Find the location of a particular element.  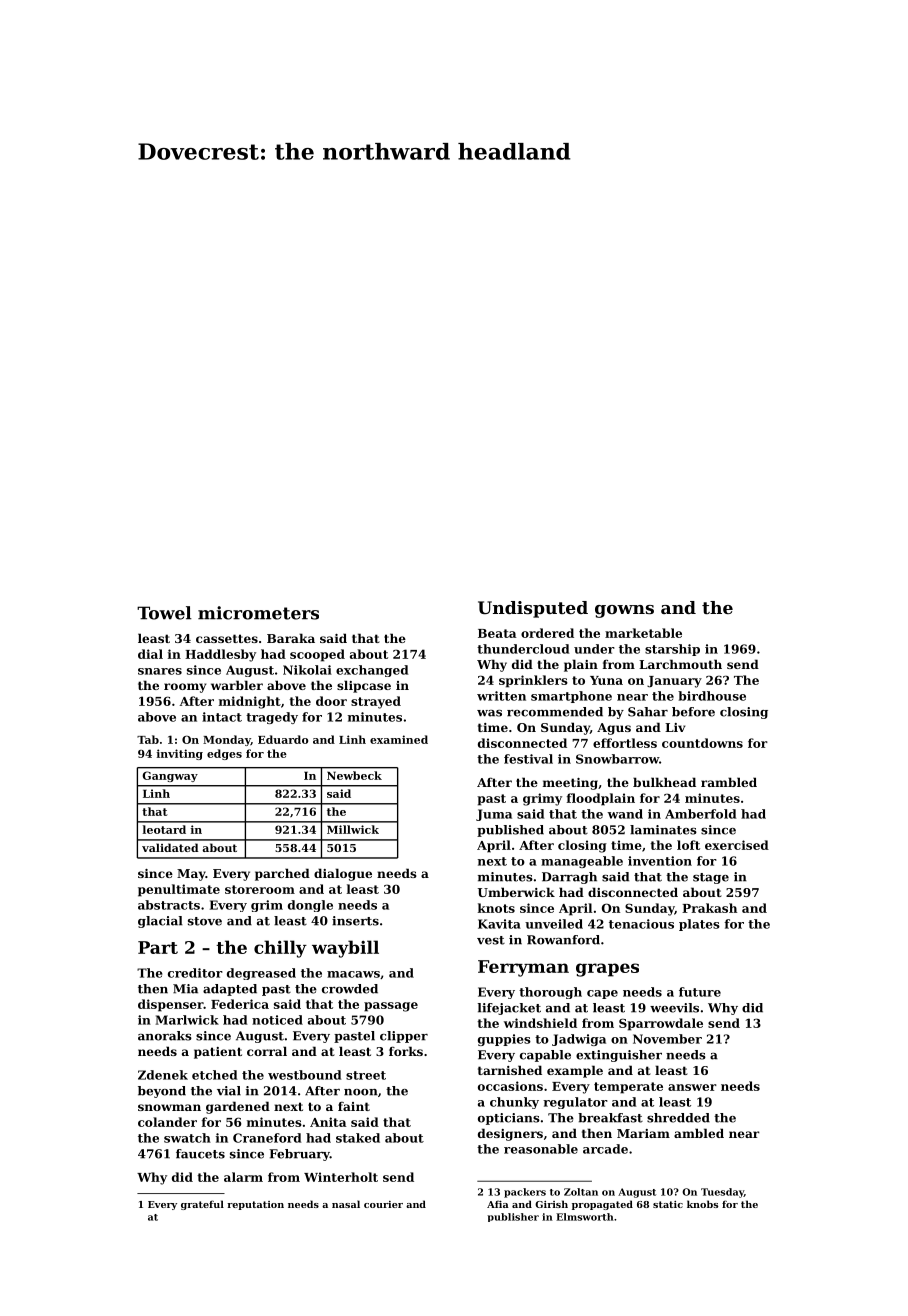

regulator is located at coordinates (575, 1103).
